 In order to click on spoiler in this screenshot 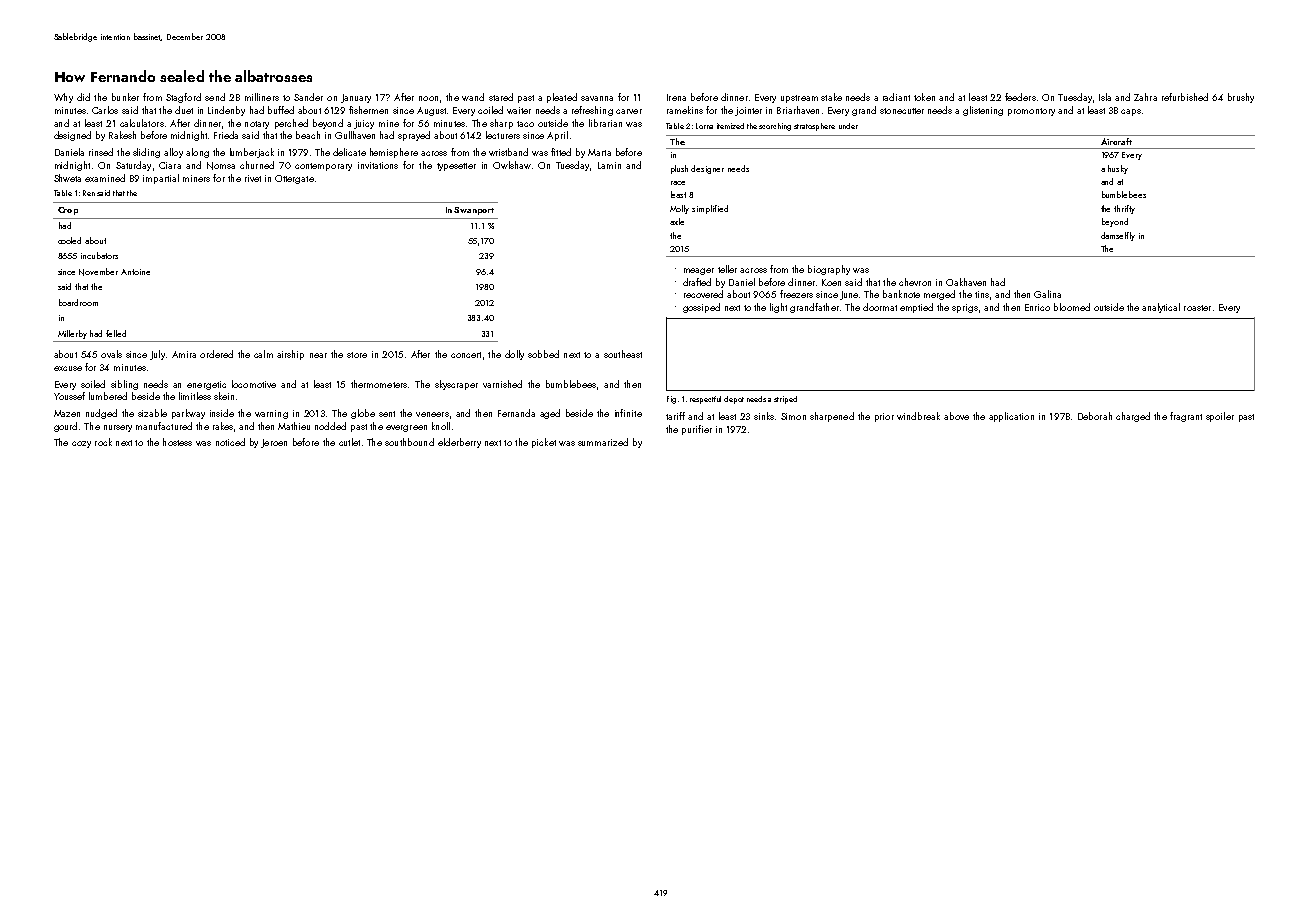, I will do `click(1220, 417)`.
